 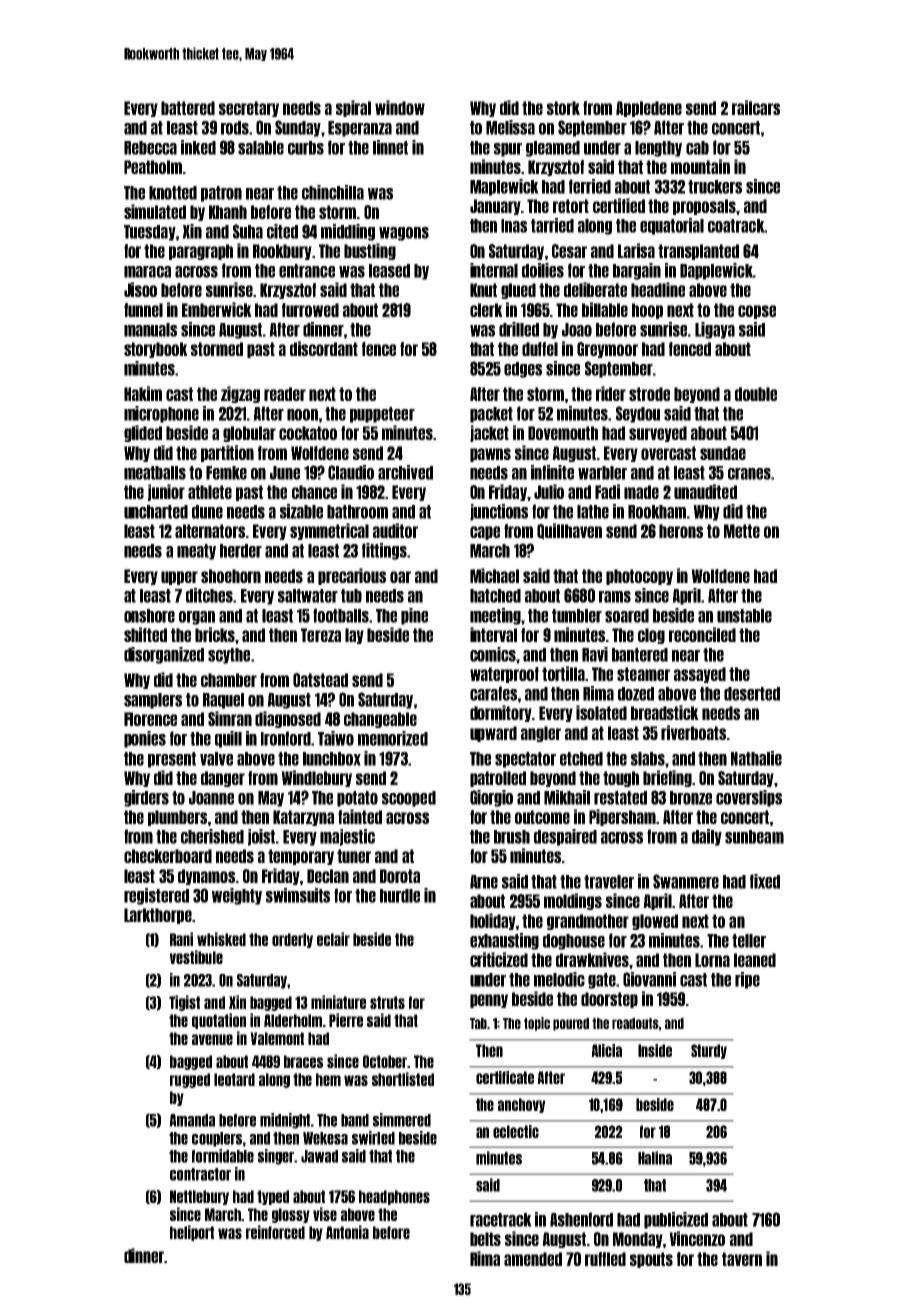 I want to click on vestibule, so click(x=196, y=957).
